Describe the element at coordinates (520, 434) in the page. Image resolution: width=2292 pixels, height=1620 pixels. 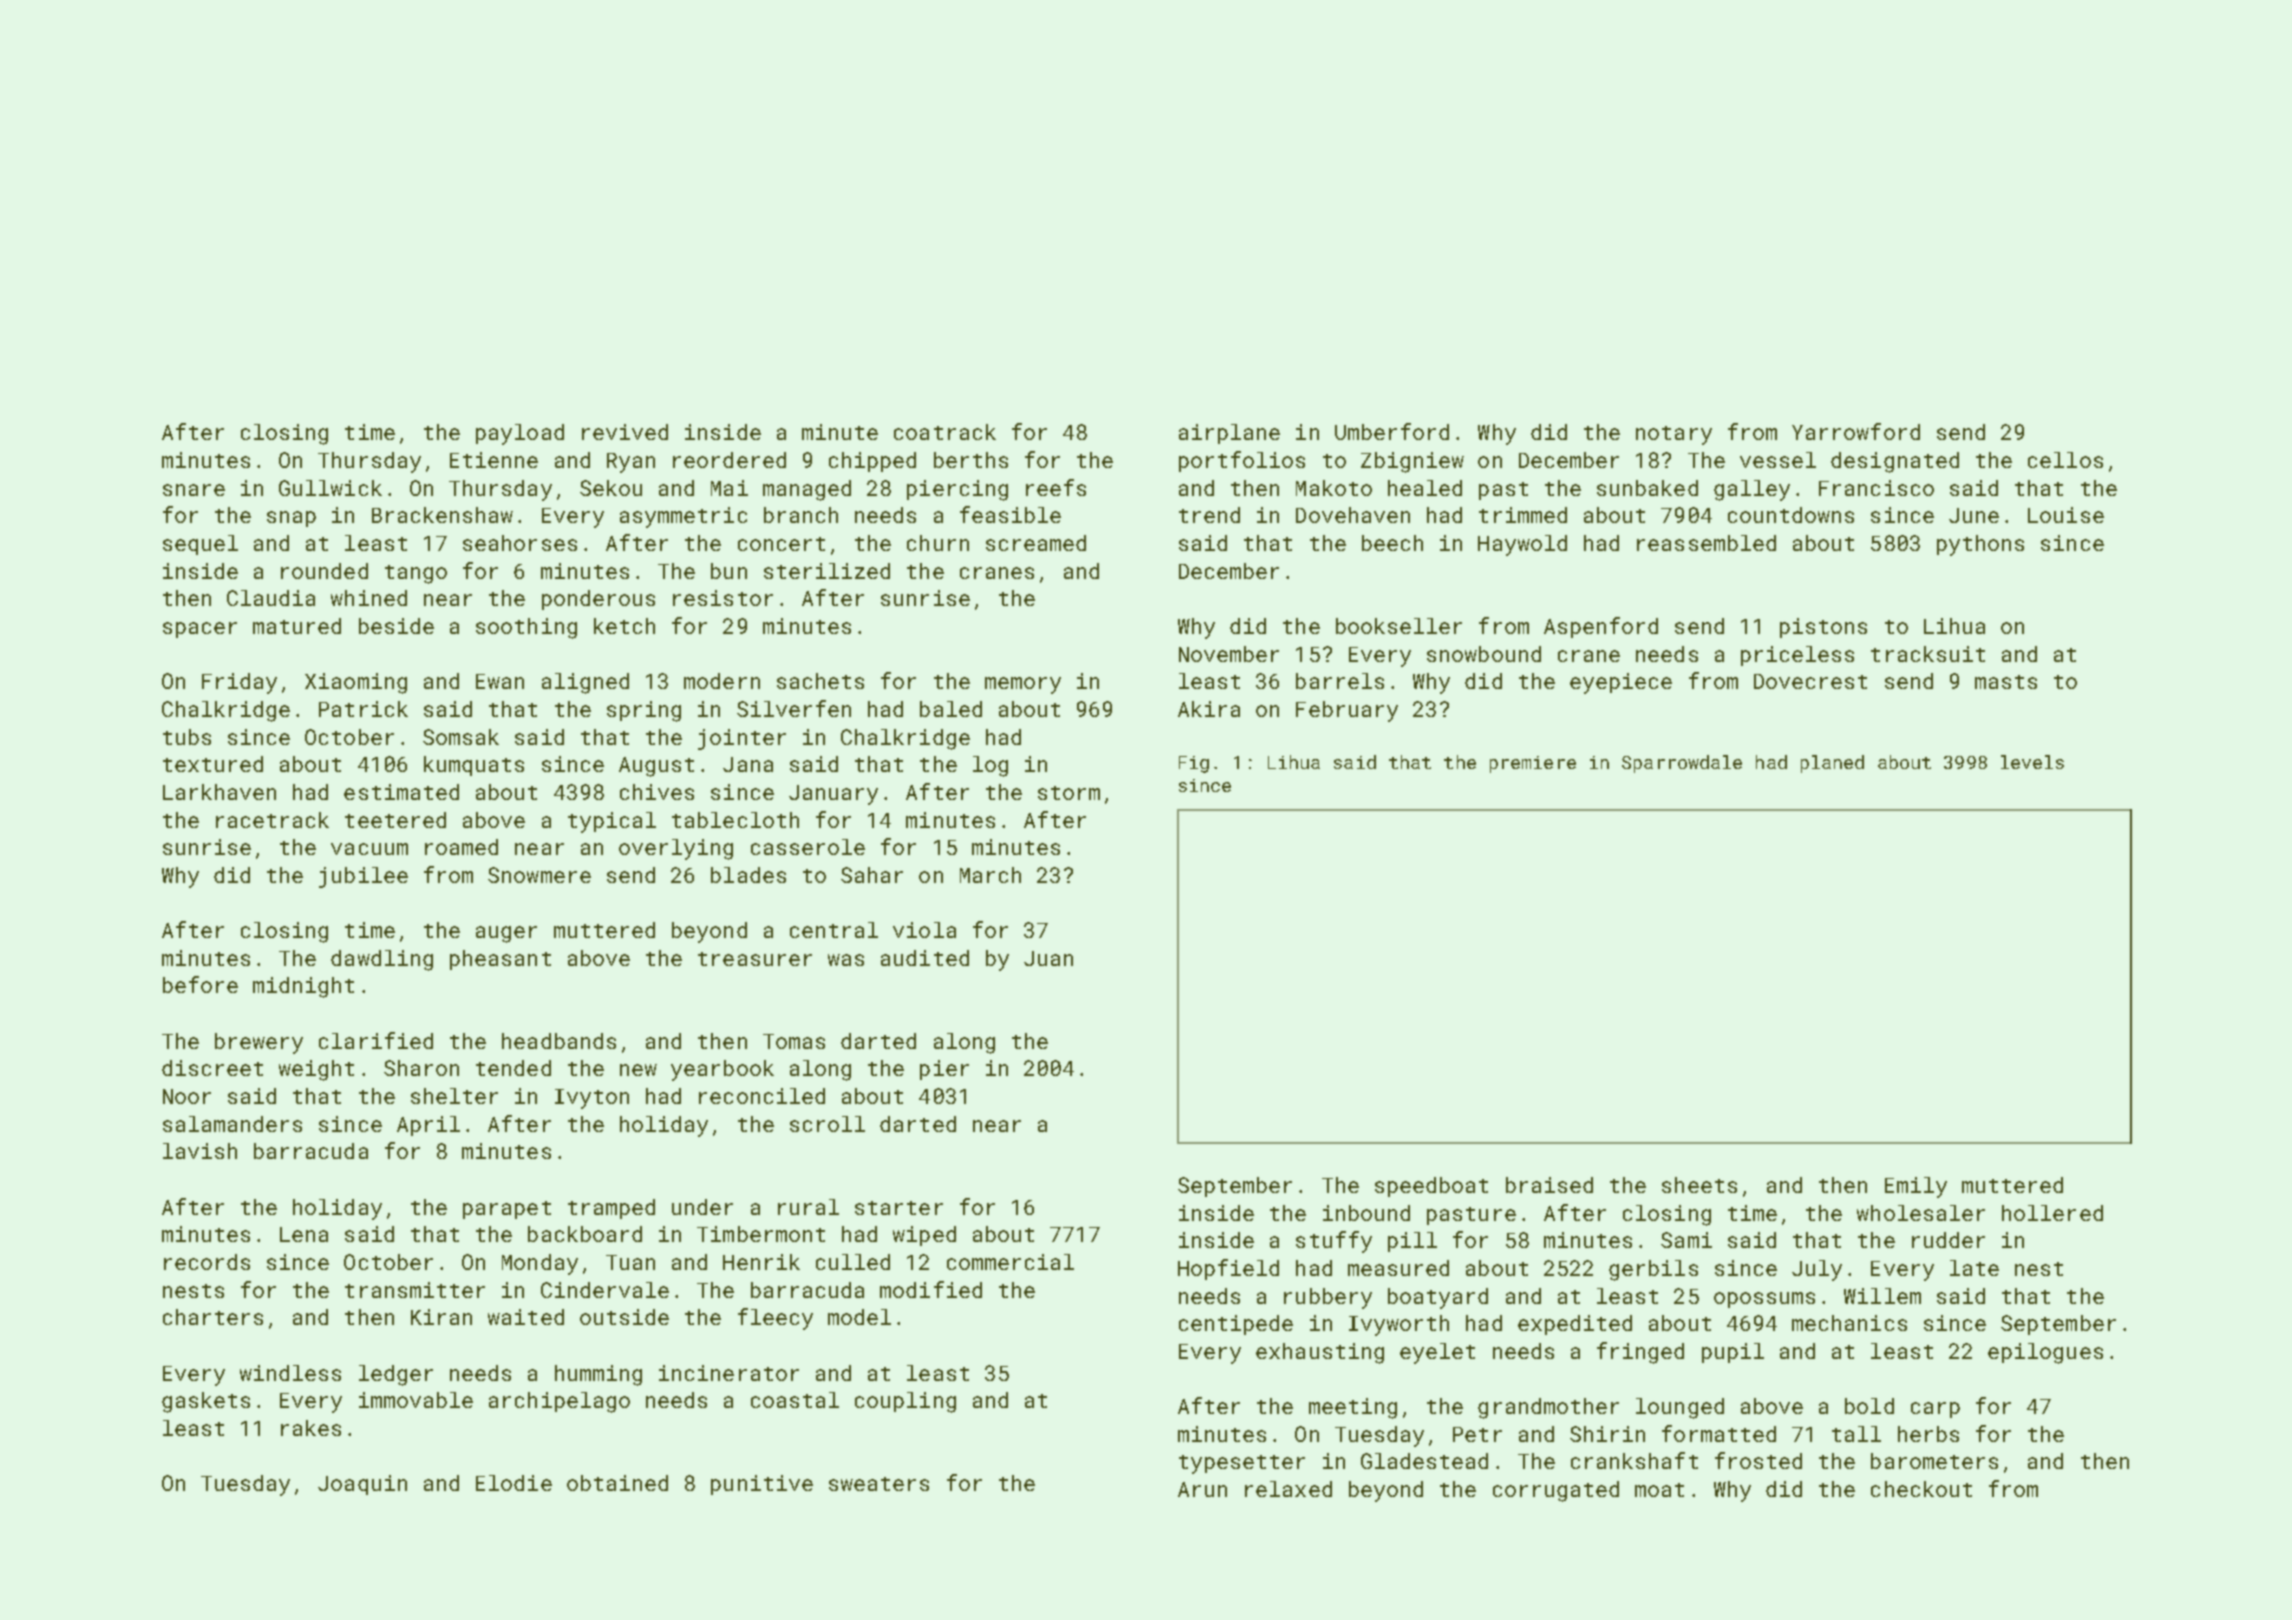
I see `payload` at that location.
